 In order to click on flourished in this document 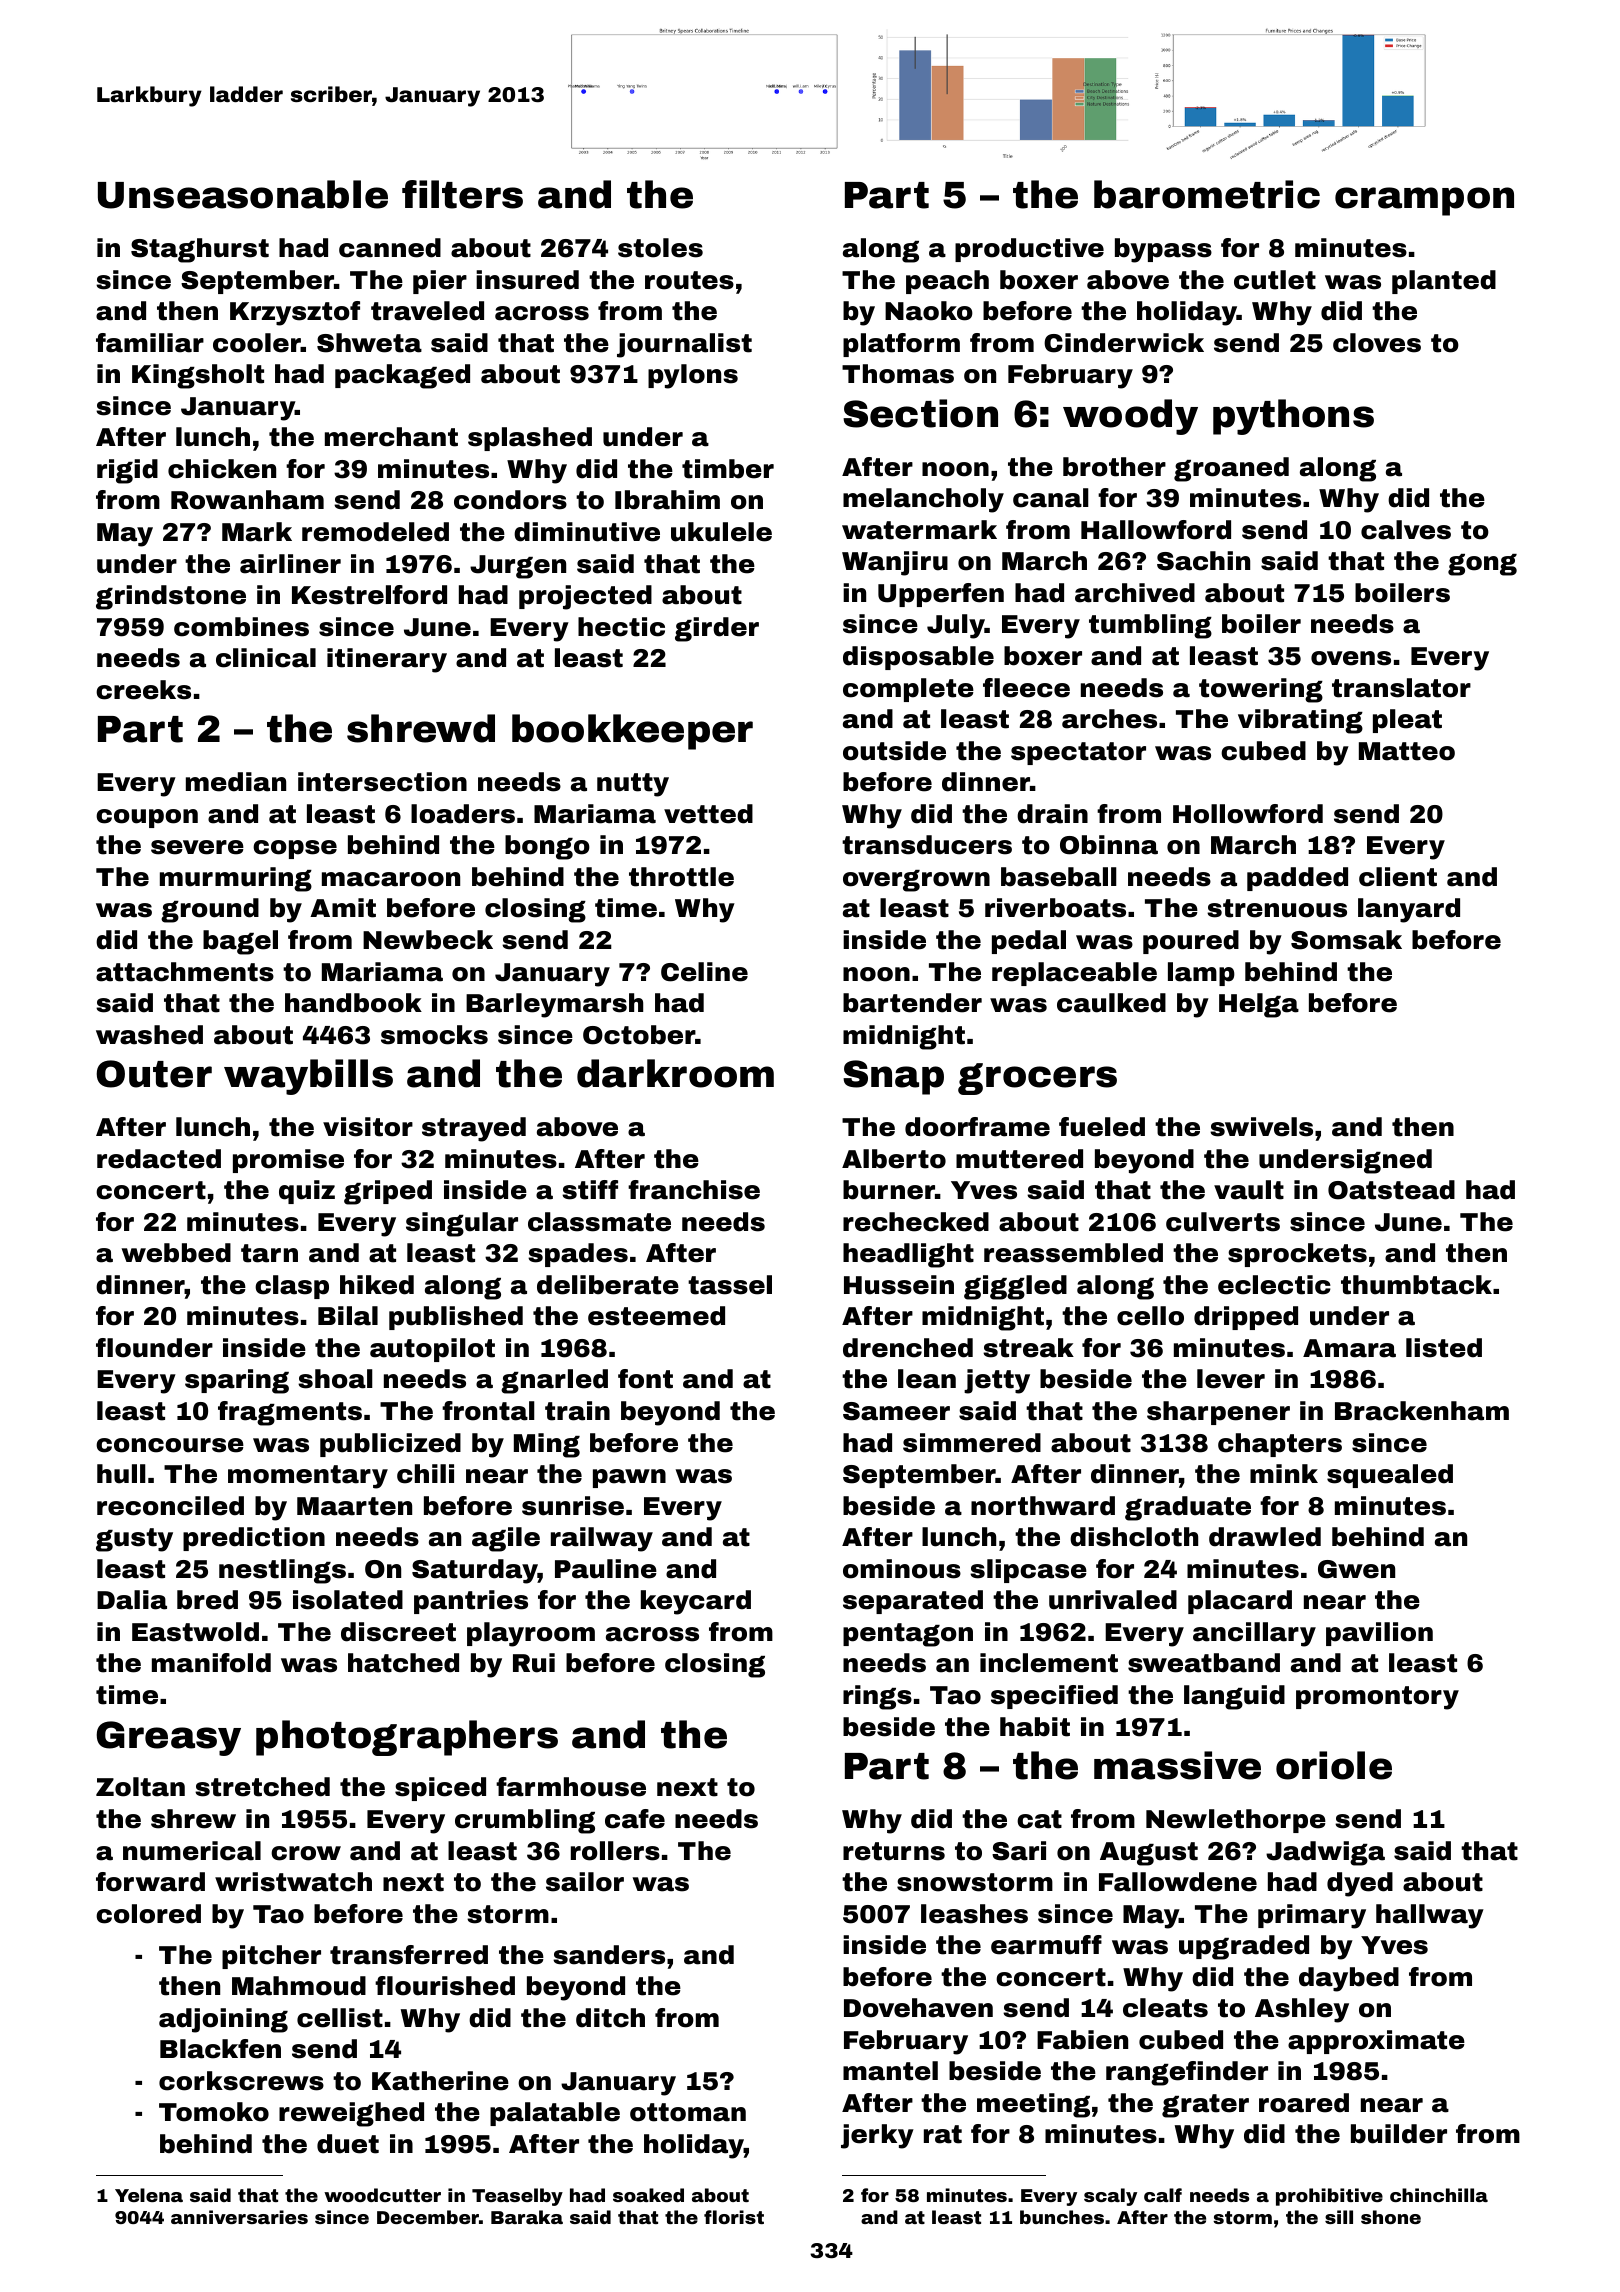, I will do `click(445, 1986)`.
